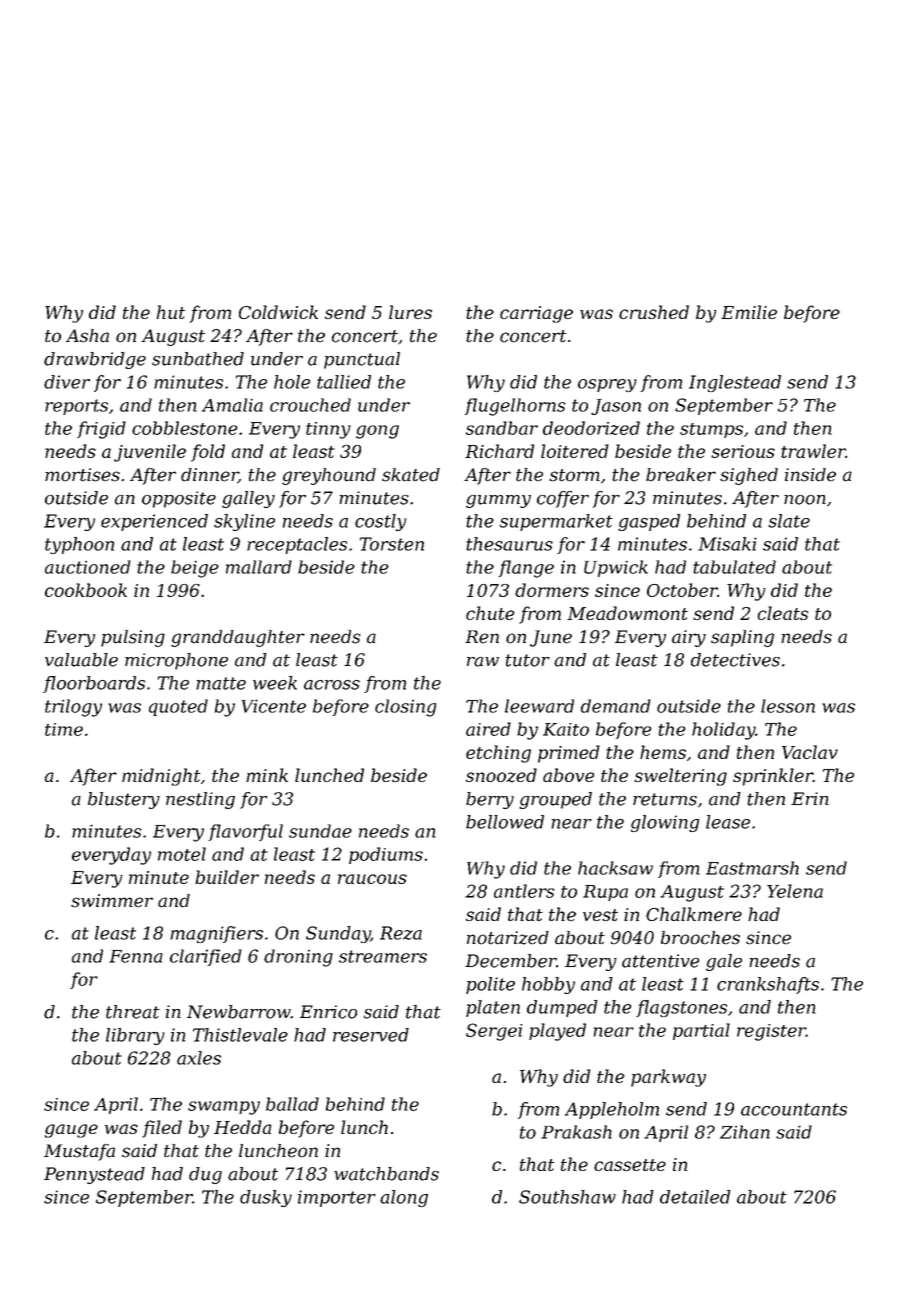 This screenshot has width=908, height=1316. I want to click on Emilie, so click(749, 312).
